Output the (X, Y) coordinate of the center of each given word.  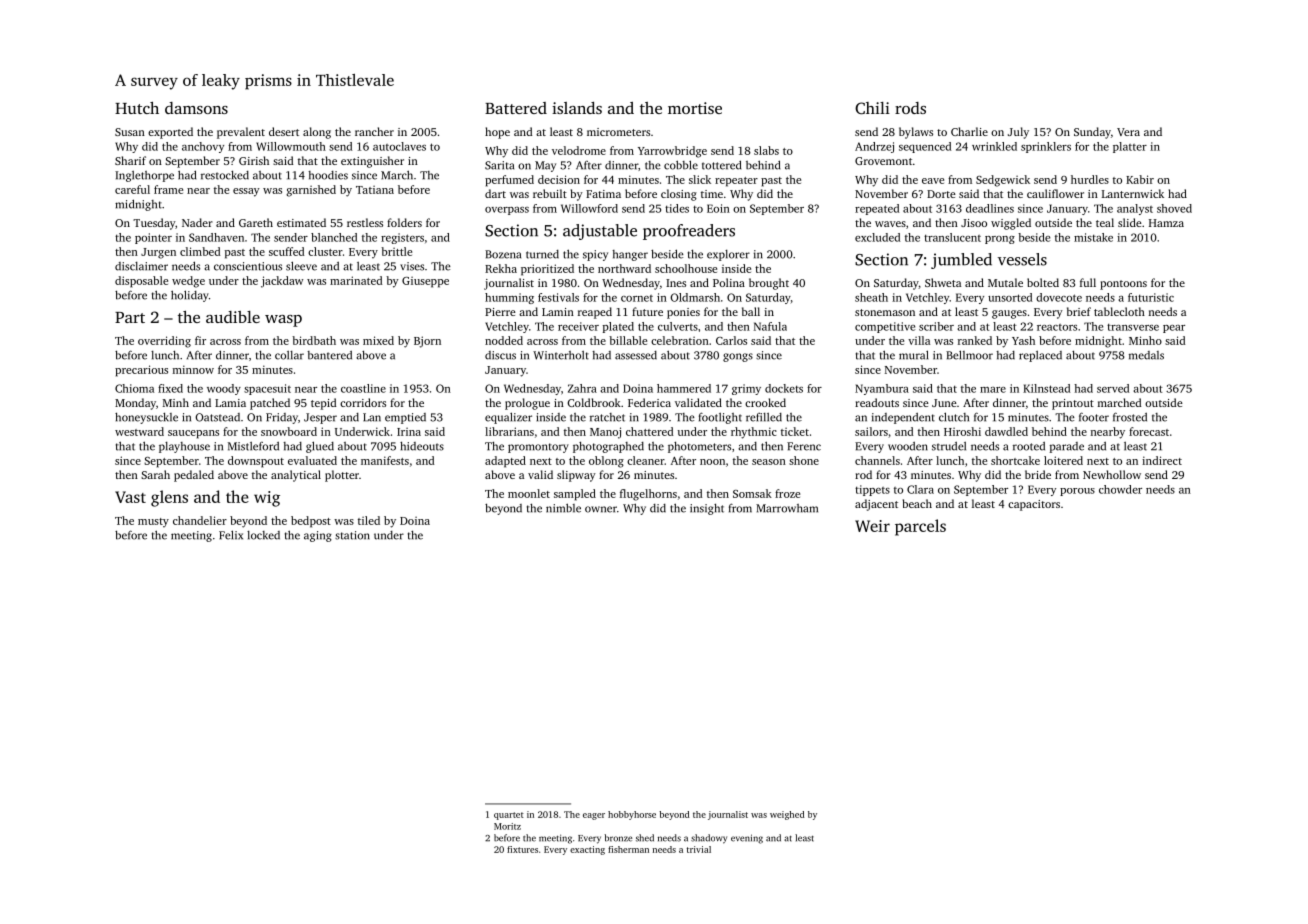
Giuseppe (425, 282)
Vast (130, 497)
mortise (695, 108)
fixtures (522, 849)
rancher (374, 131)
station (352, 535)
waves (890, 224)
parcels (920, 527)
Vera (1128, 132)
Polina (729, 282)
